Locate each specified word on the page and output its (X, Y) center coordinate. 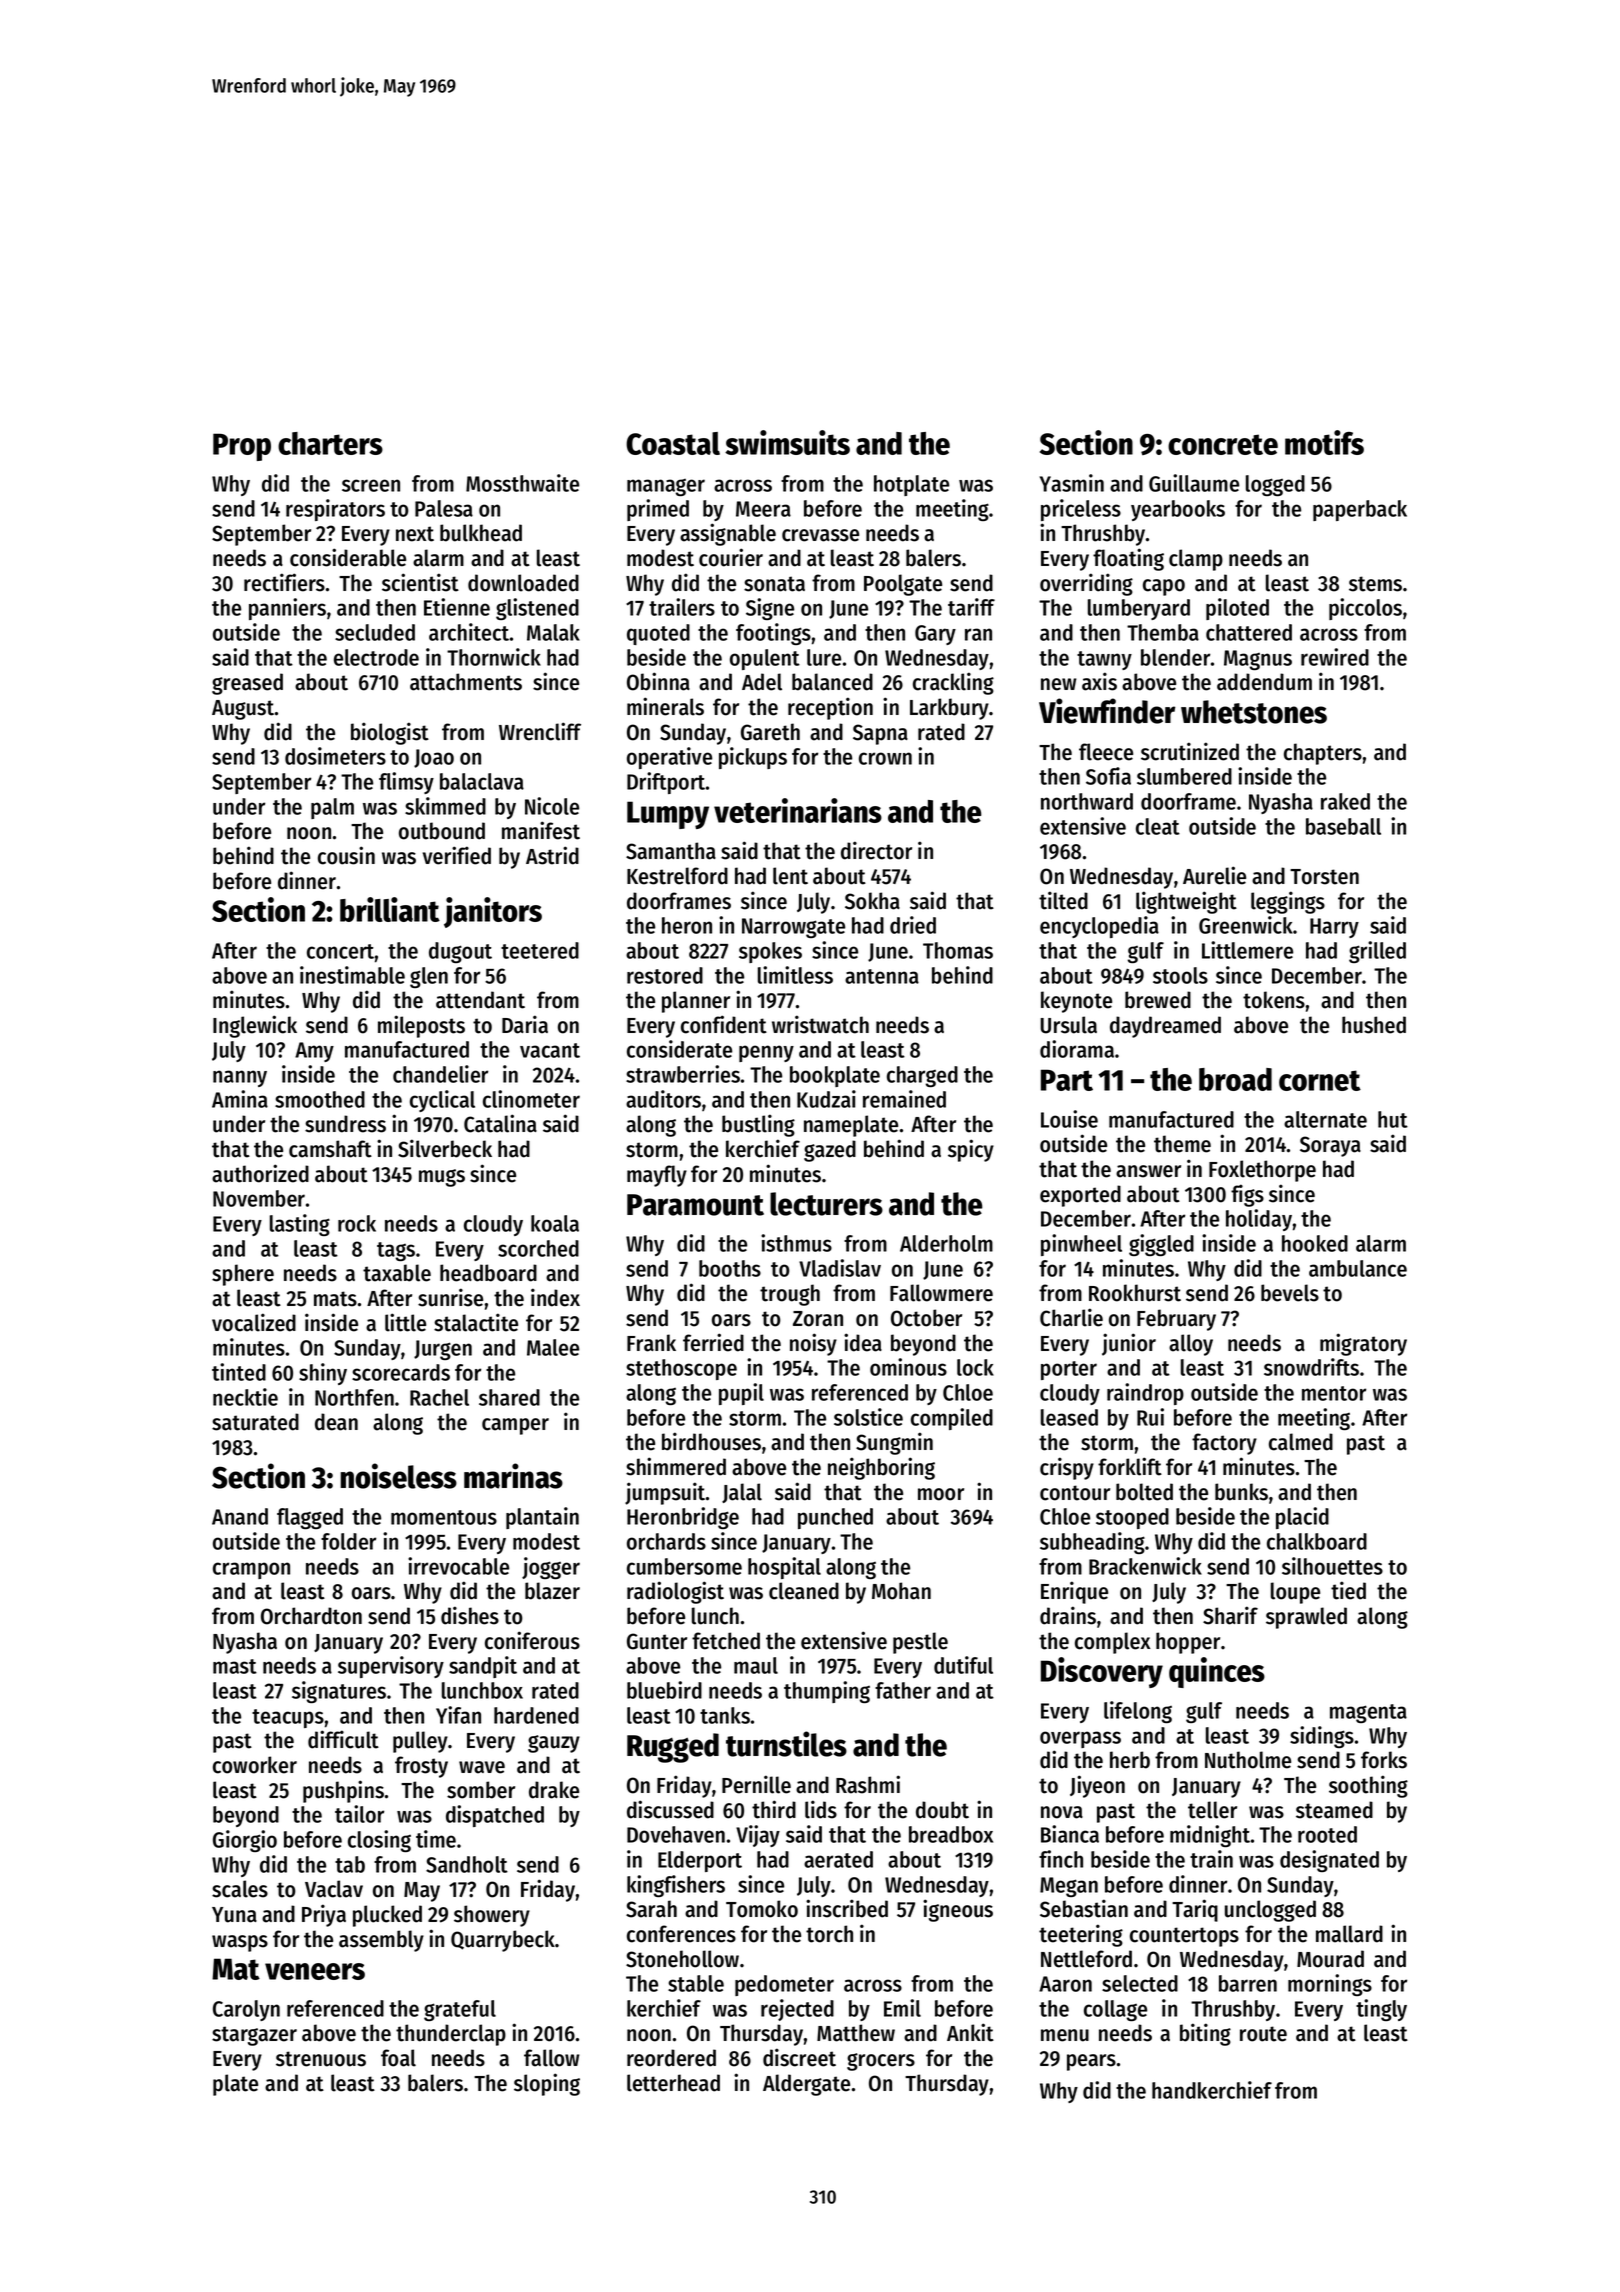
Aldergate (806, 2085)
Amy (314, 1052)
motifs (1324, 442)
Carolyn (246, 2010)
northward (1087, 801)
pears (1091, 2062)
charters (330, 443)
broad (1235, 1079)
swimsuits (787, 442)
